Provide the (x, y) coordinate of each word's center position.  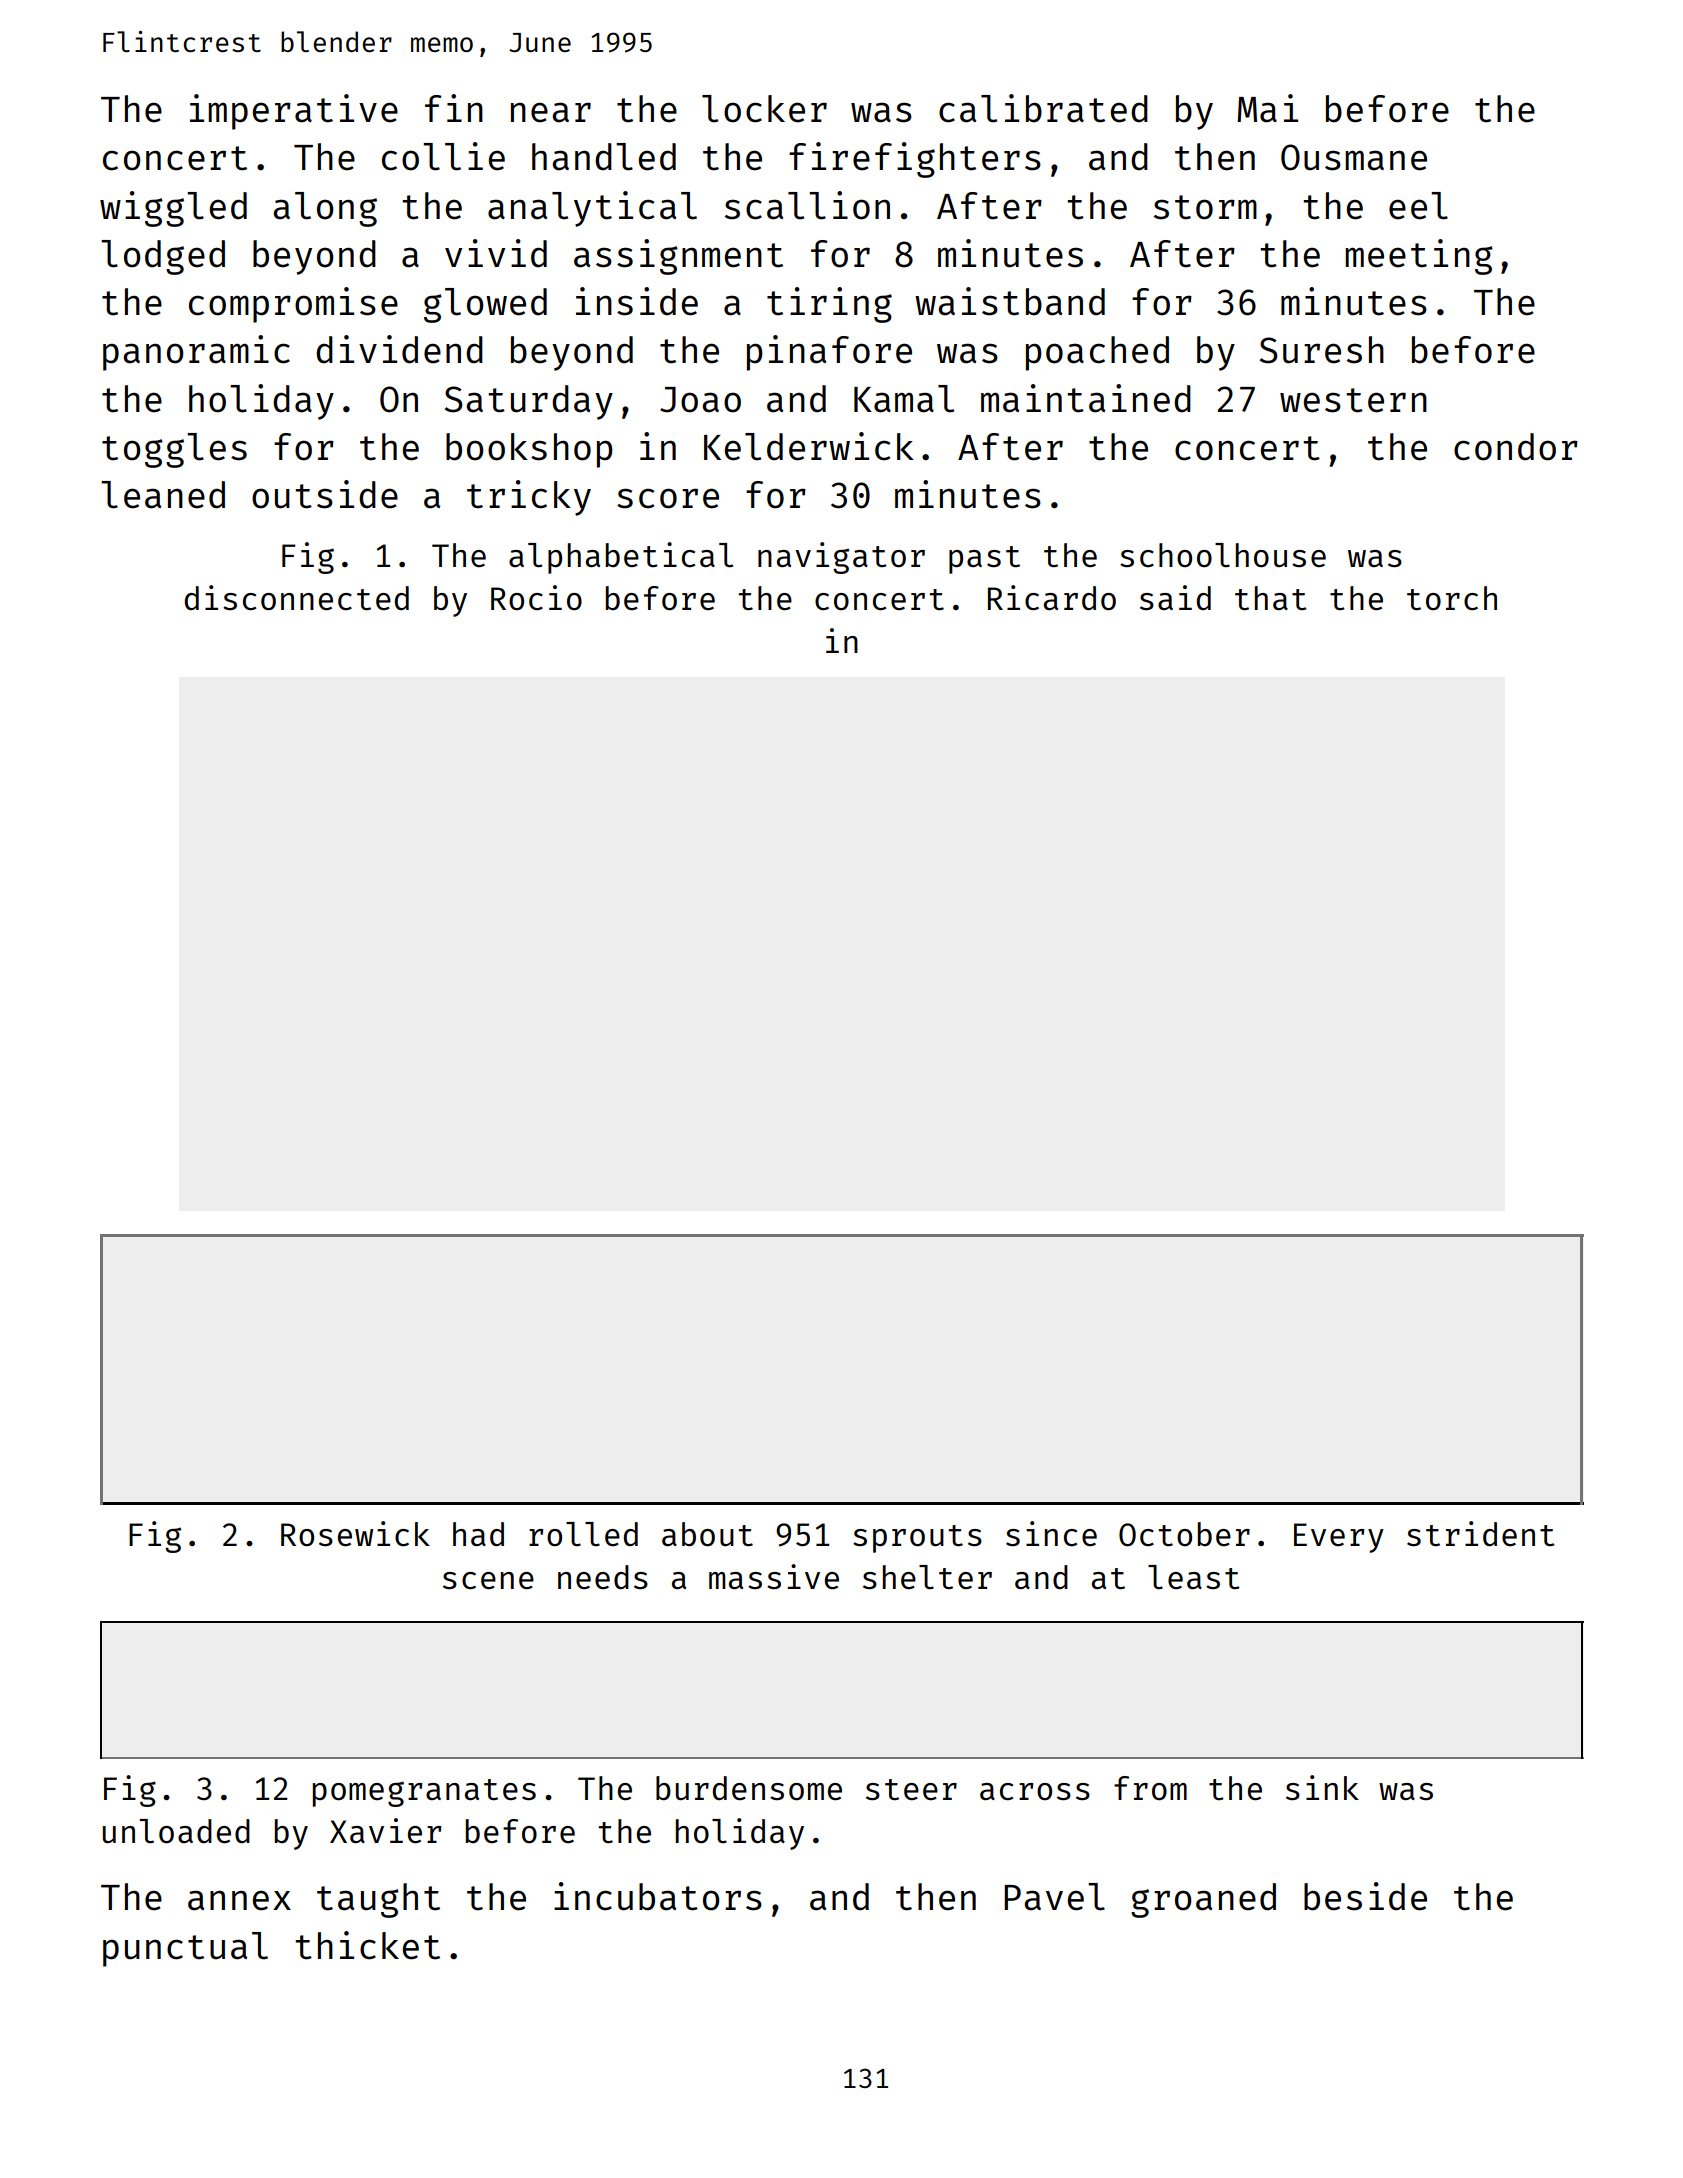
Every (1339, 1538)
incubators (658, 1896)
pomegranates (424, 1793)
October (1184, 1534)
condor (1516, 447)
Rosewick (355, 1534)
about (707, 1534)
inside (637, 301)
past (984, 560)
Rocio (536, 598)
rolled (583, 1534)
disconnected (297, 598)
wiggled (173, 209)
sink (1322, 1788)
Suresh (1322, 350)
